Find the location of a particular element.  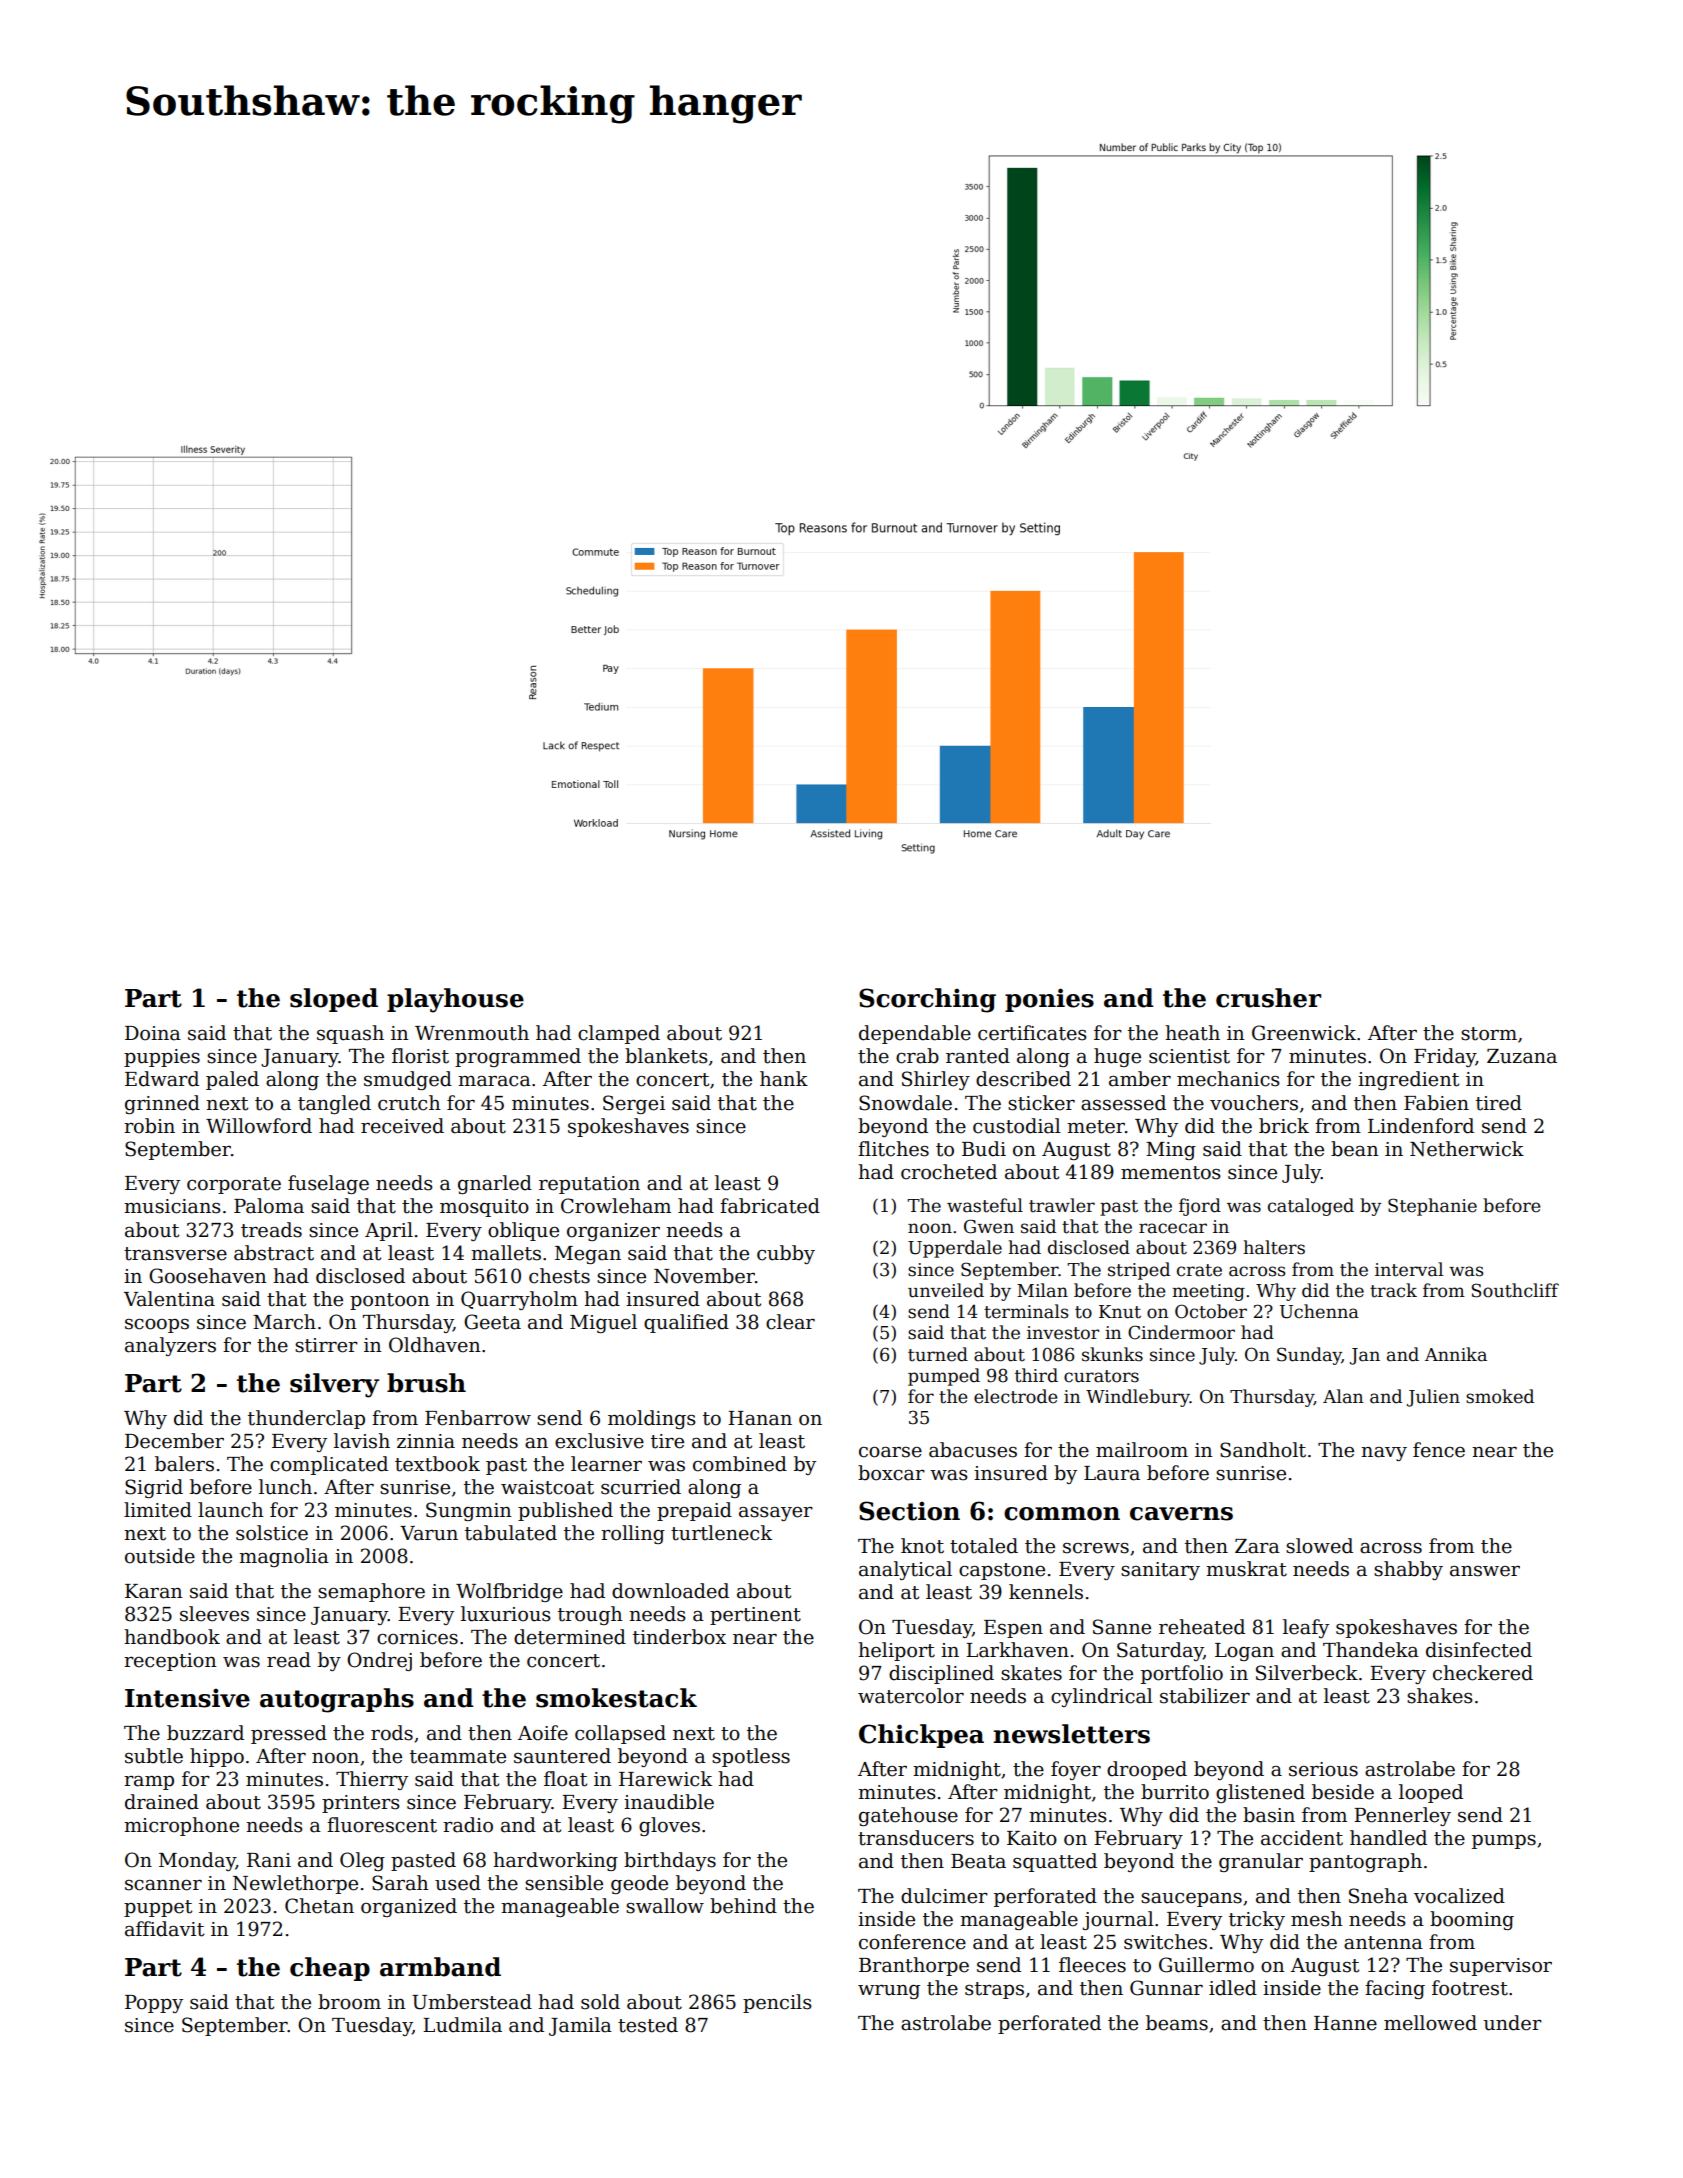

behind is located at coordinates (743, 1906).
